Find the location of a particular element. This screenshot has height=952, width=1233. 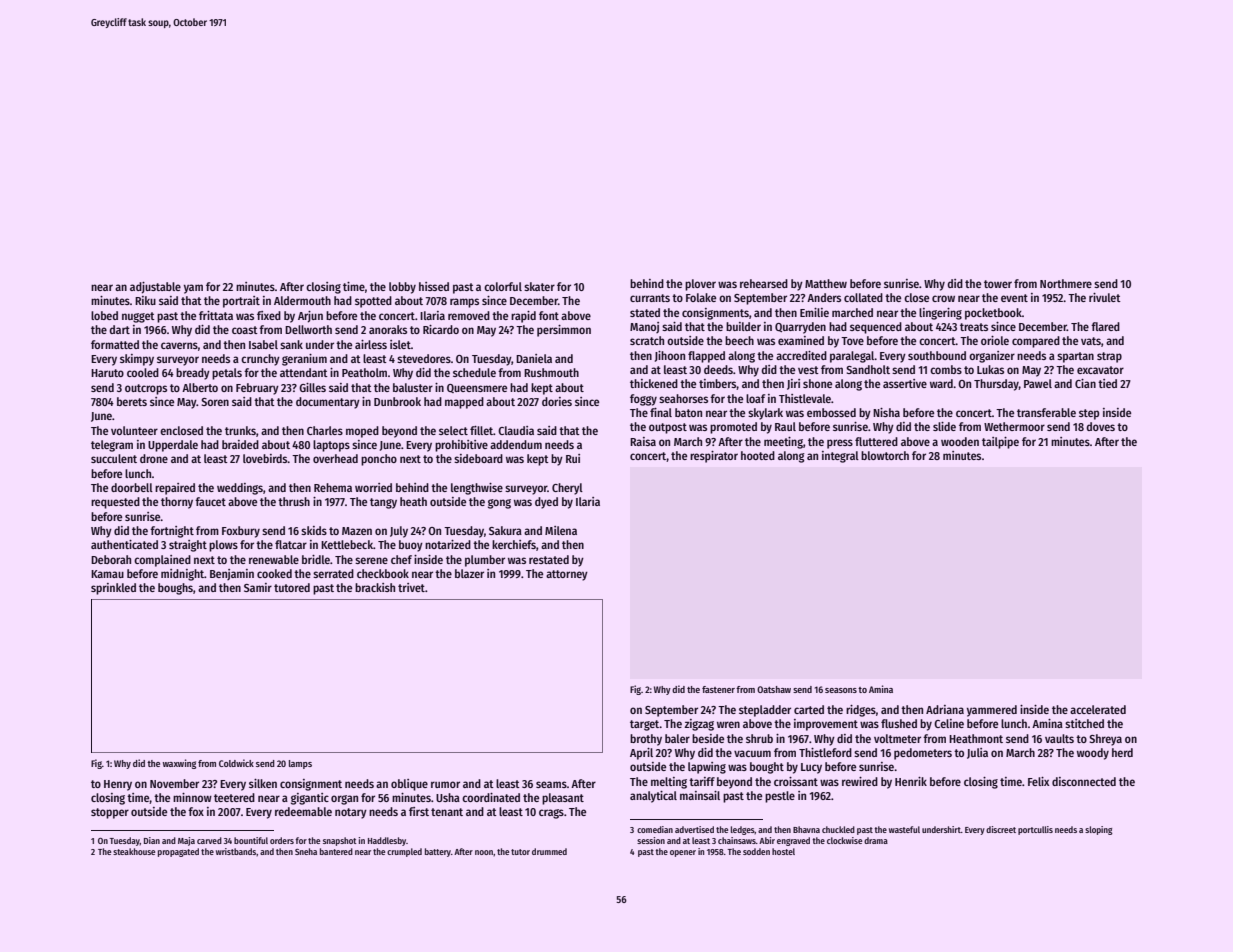

noon is located at coordinates (484, 852).
